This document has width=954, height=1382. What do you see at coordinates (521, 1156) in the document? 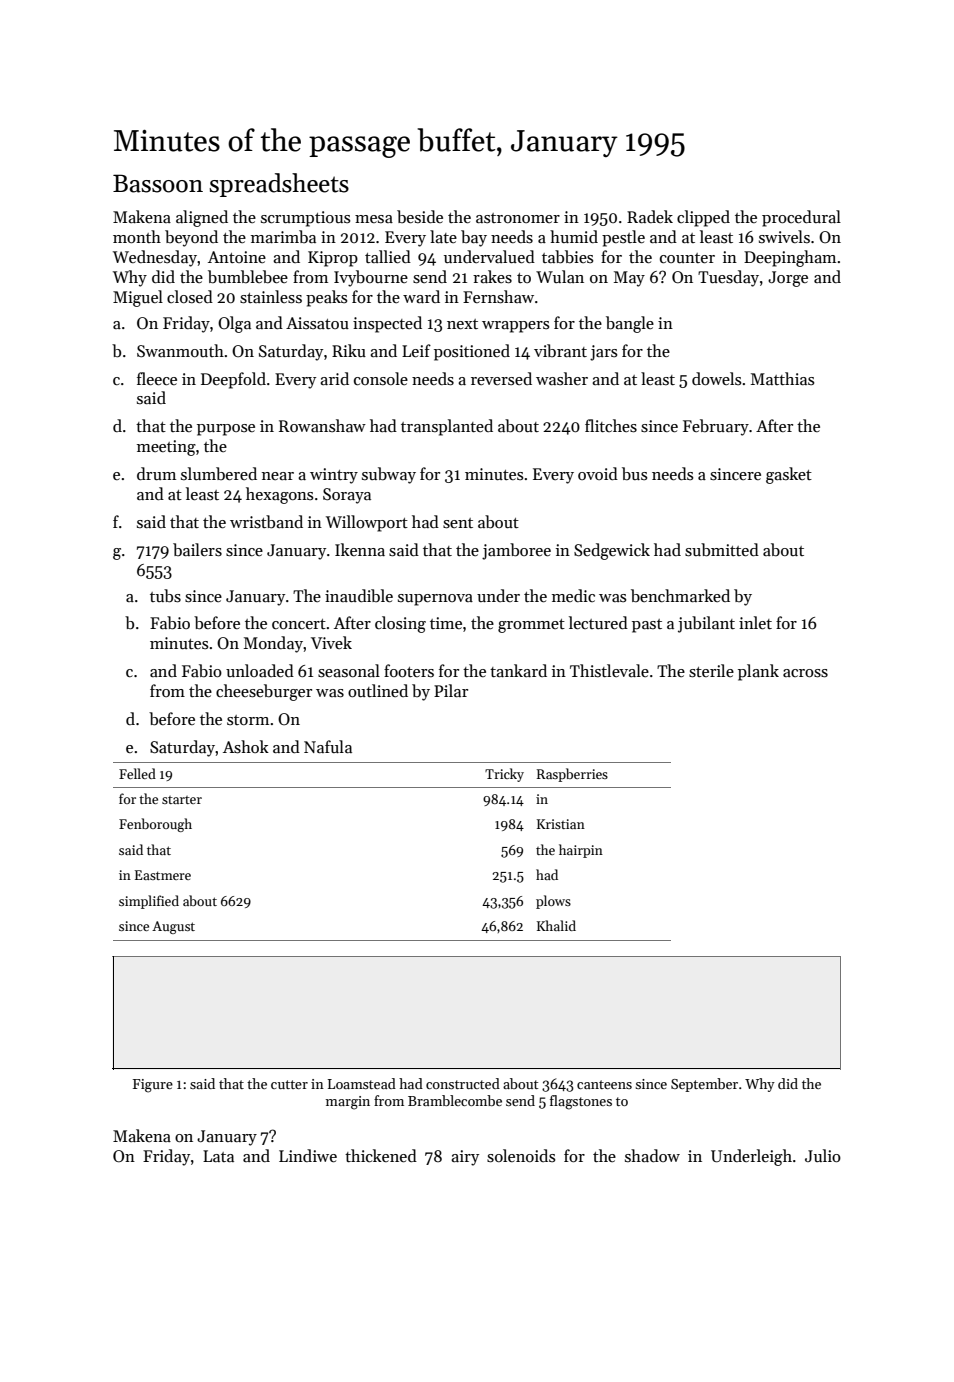
I see `solenoids` at bounding box center [521, 1156].
